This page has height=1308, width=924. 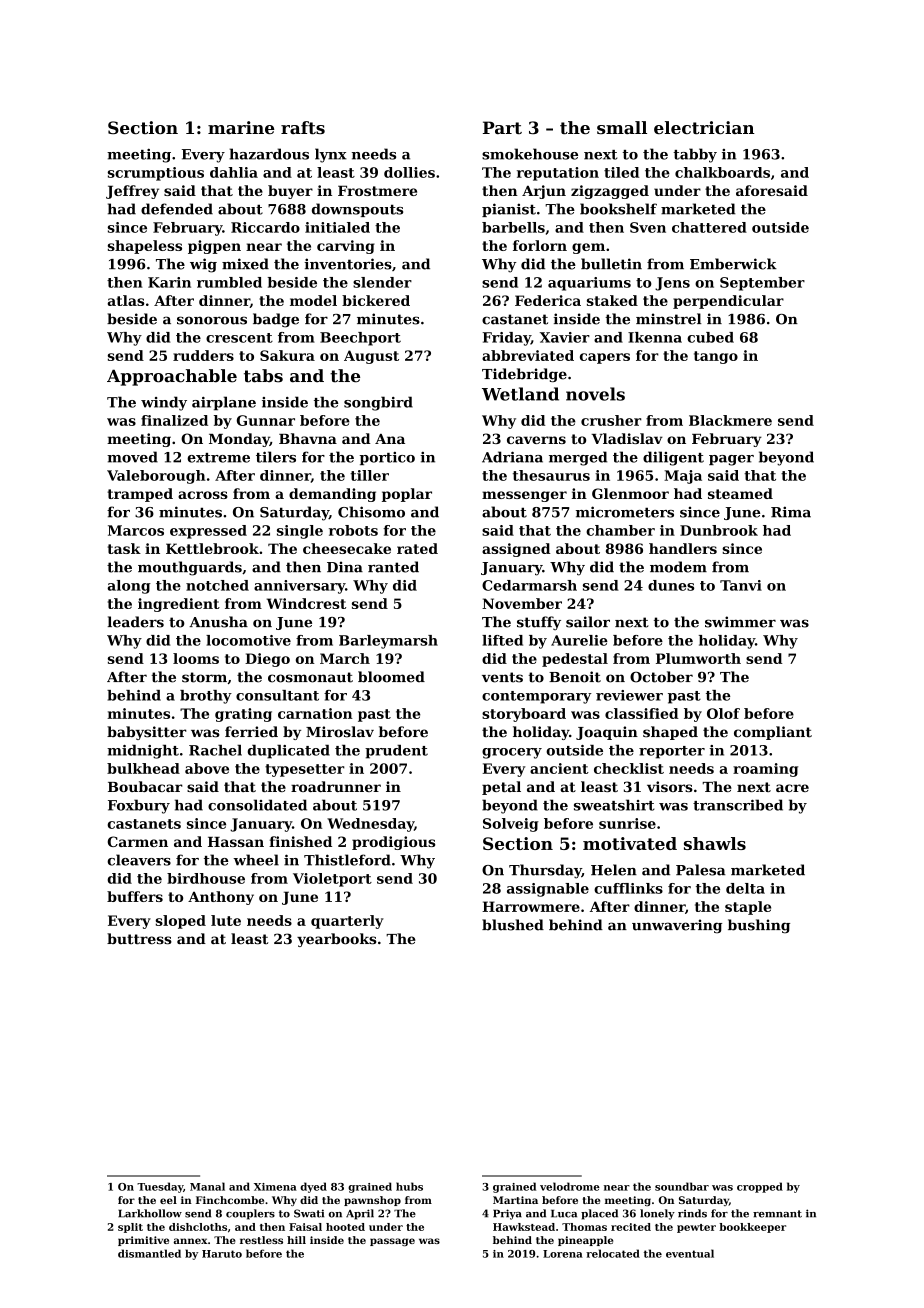 I want to click on unwavering, so click(x=677, y=926).
